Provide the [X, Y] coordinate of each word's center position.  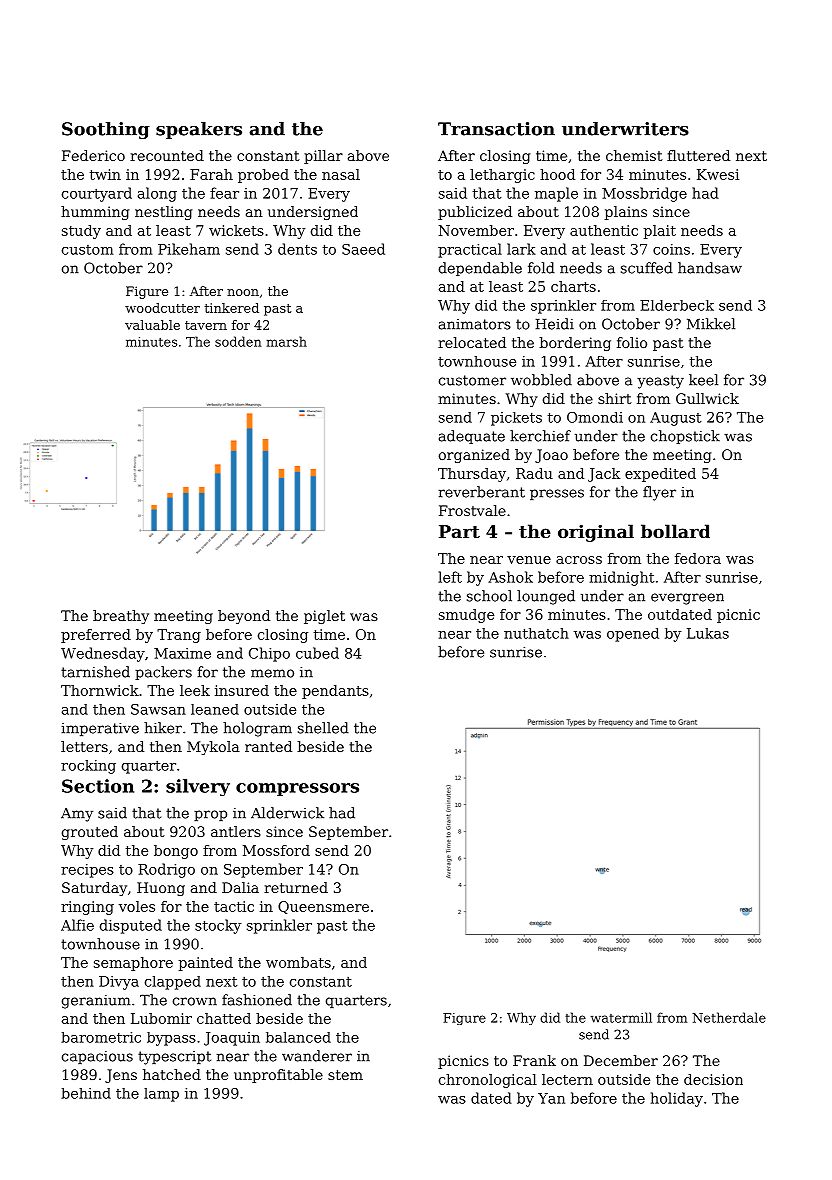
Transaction [496, 129]
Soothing [106, 130]
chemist [634, 155]
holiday [677, 1099]
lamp [161, 1095]
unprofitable [278, 1076]
